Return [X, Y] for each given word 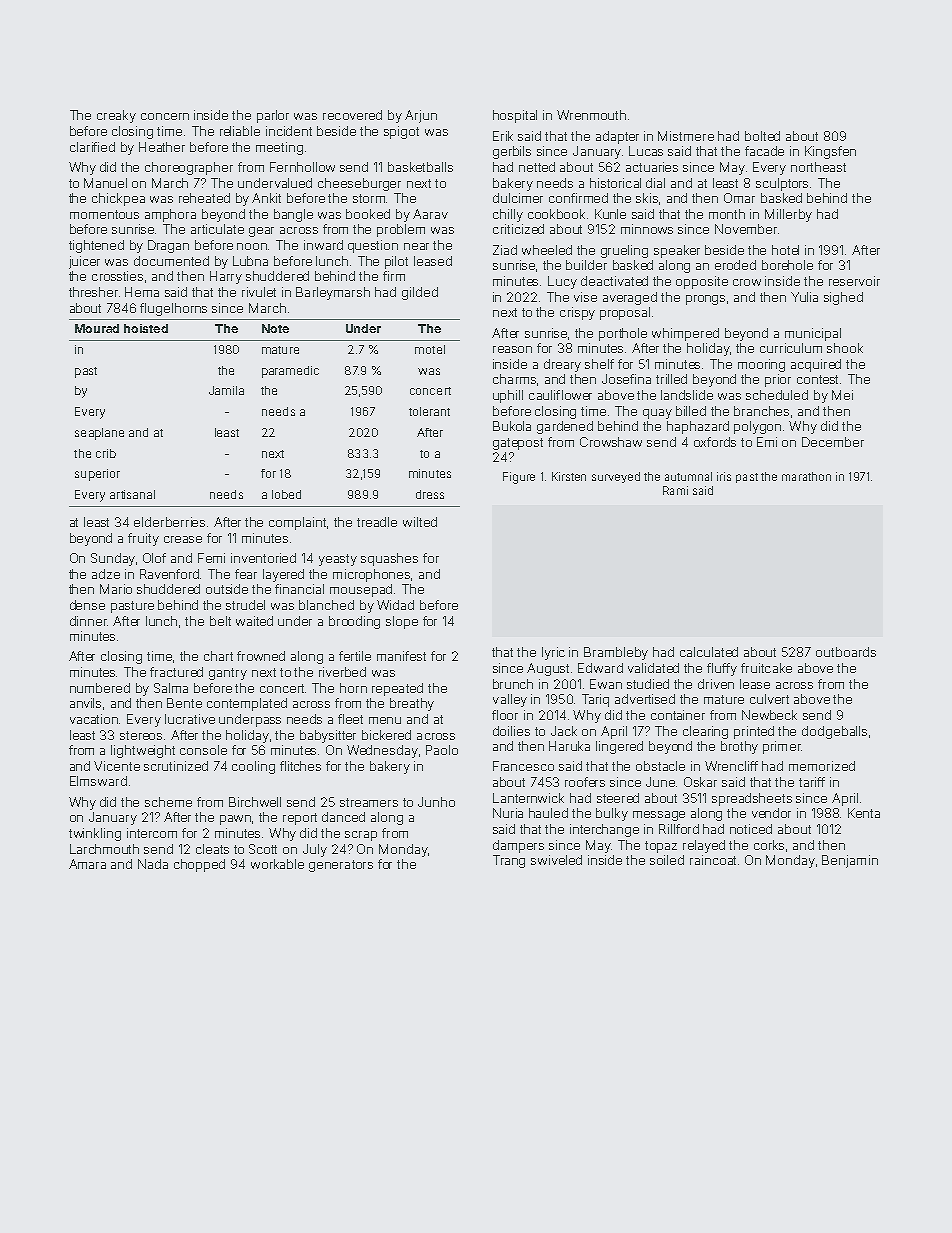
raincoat [713, 860]
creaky [116, 116]
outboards [846, 652]
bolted [762, 136]
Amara [87, 864]
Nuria [508, 813]
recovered [352, 115]
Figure [519, 478]
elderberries [169, 522]
